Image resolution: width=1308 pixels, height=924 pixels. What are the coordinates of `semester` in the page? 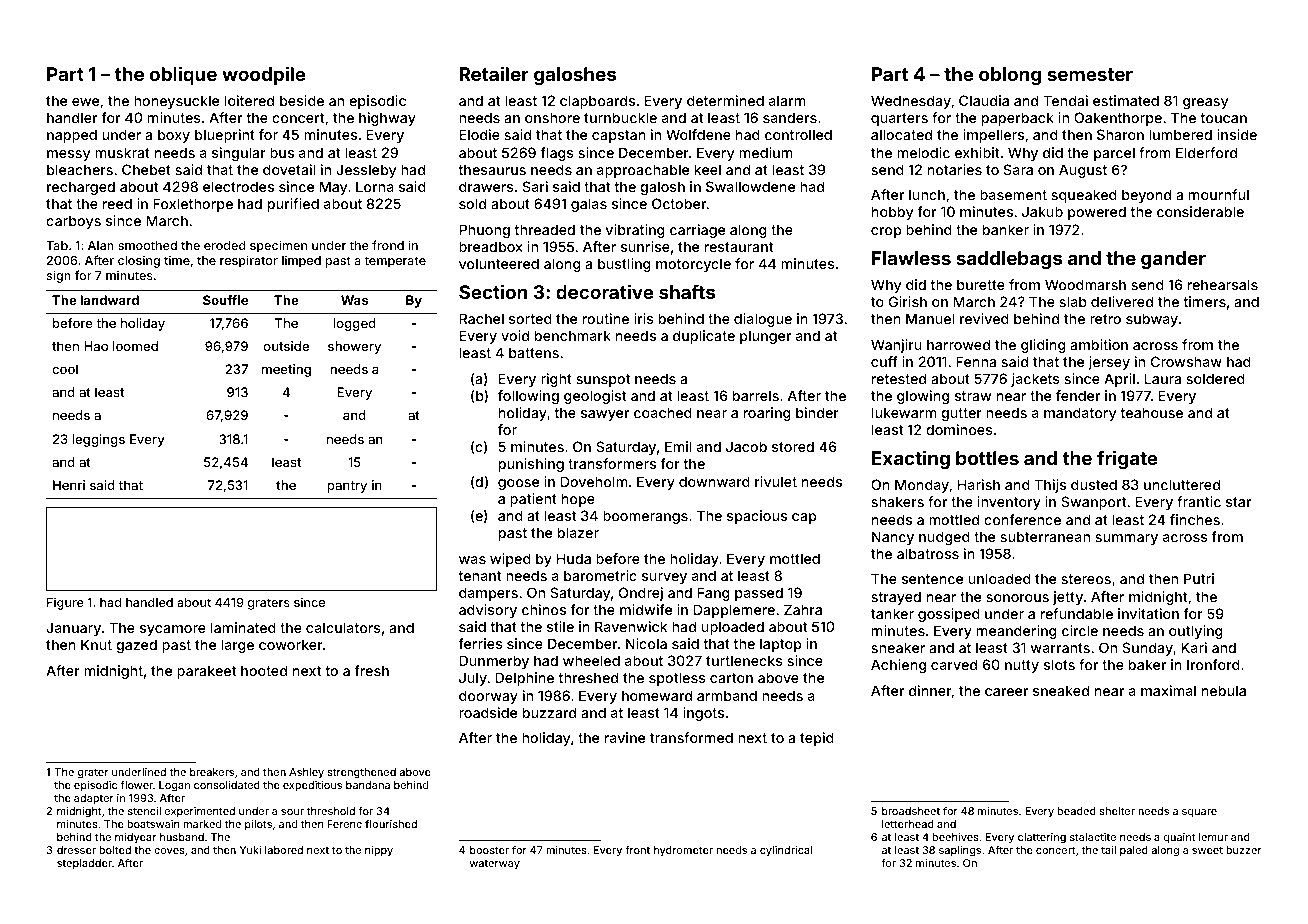 It's located at (1090, 74).
